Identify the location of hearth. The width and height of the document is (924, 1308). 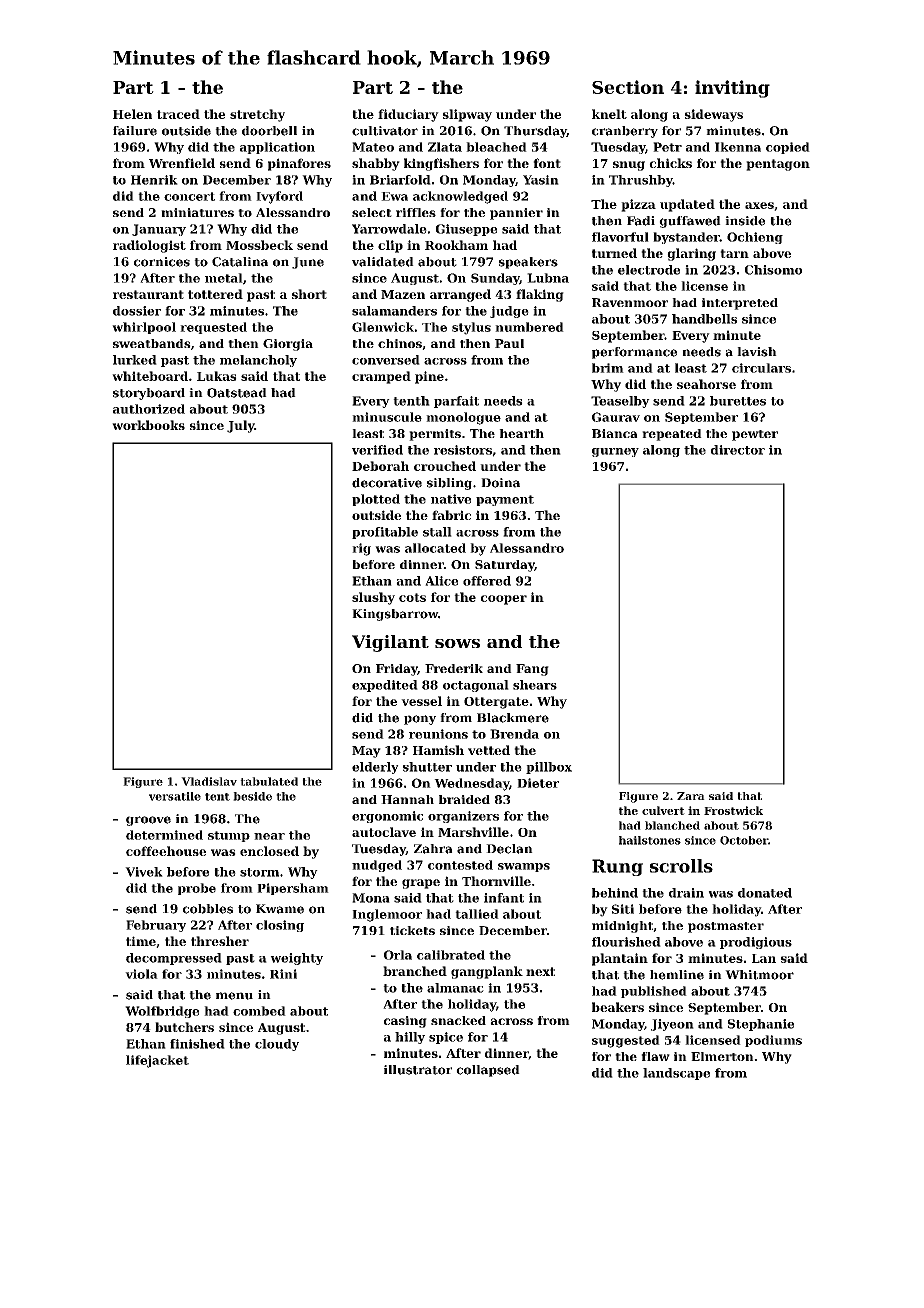
(521, 433).
